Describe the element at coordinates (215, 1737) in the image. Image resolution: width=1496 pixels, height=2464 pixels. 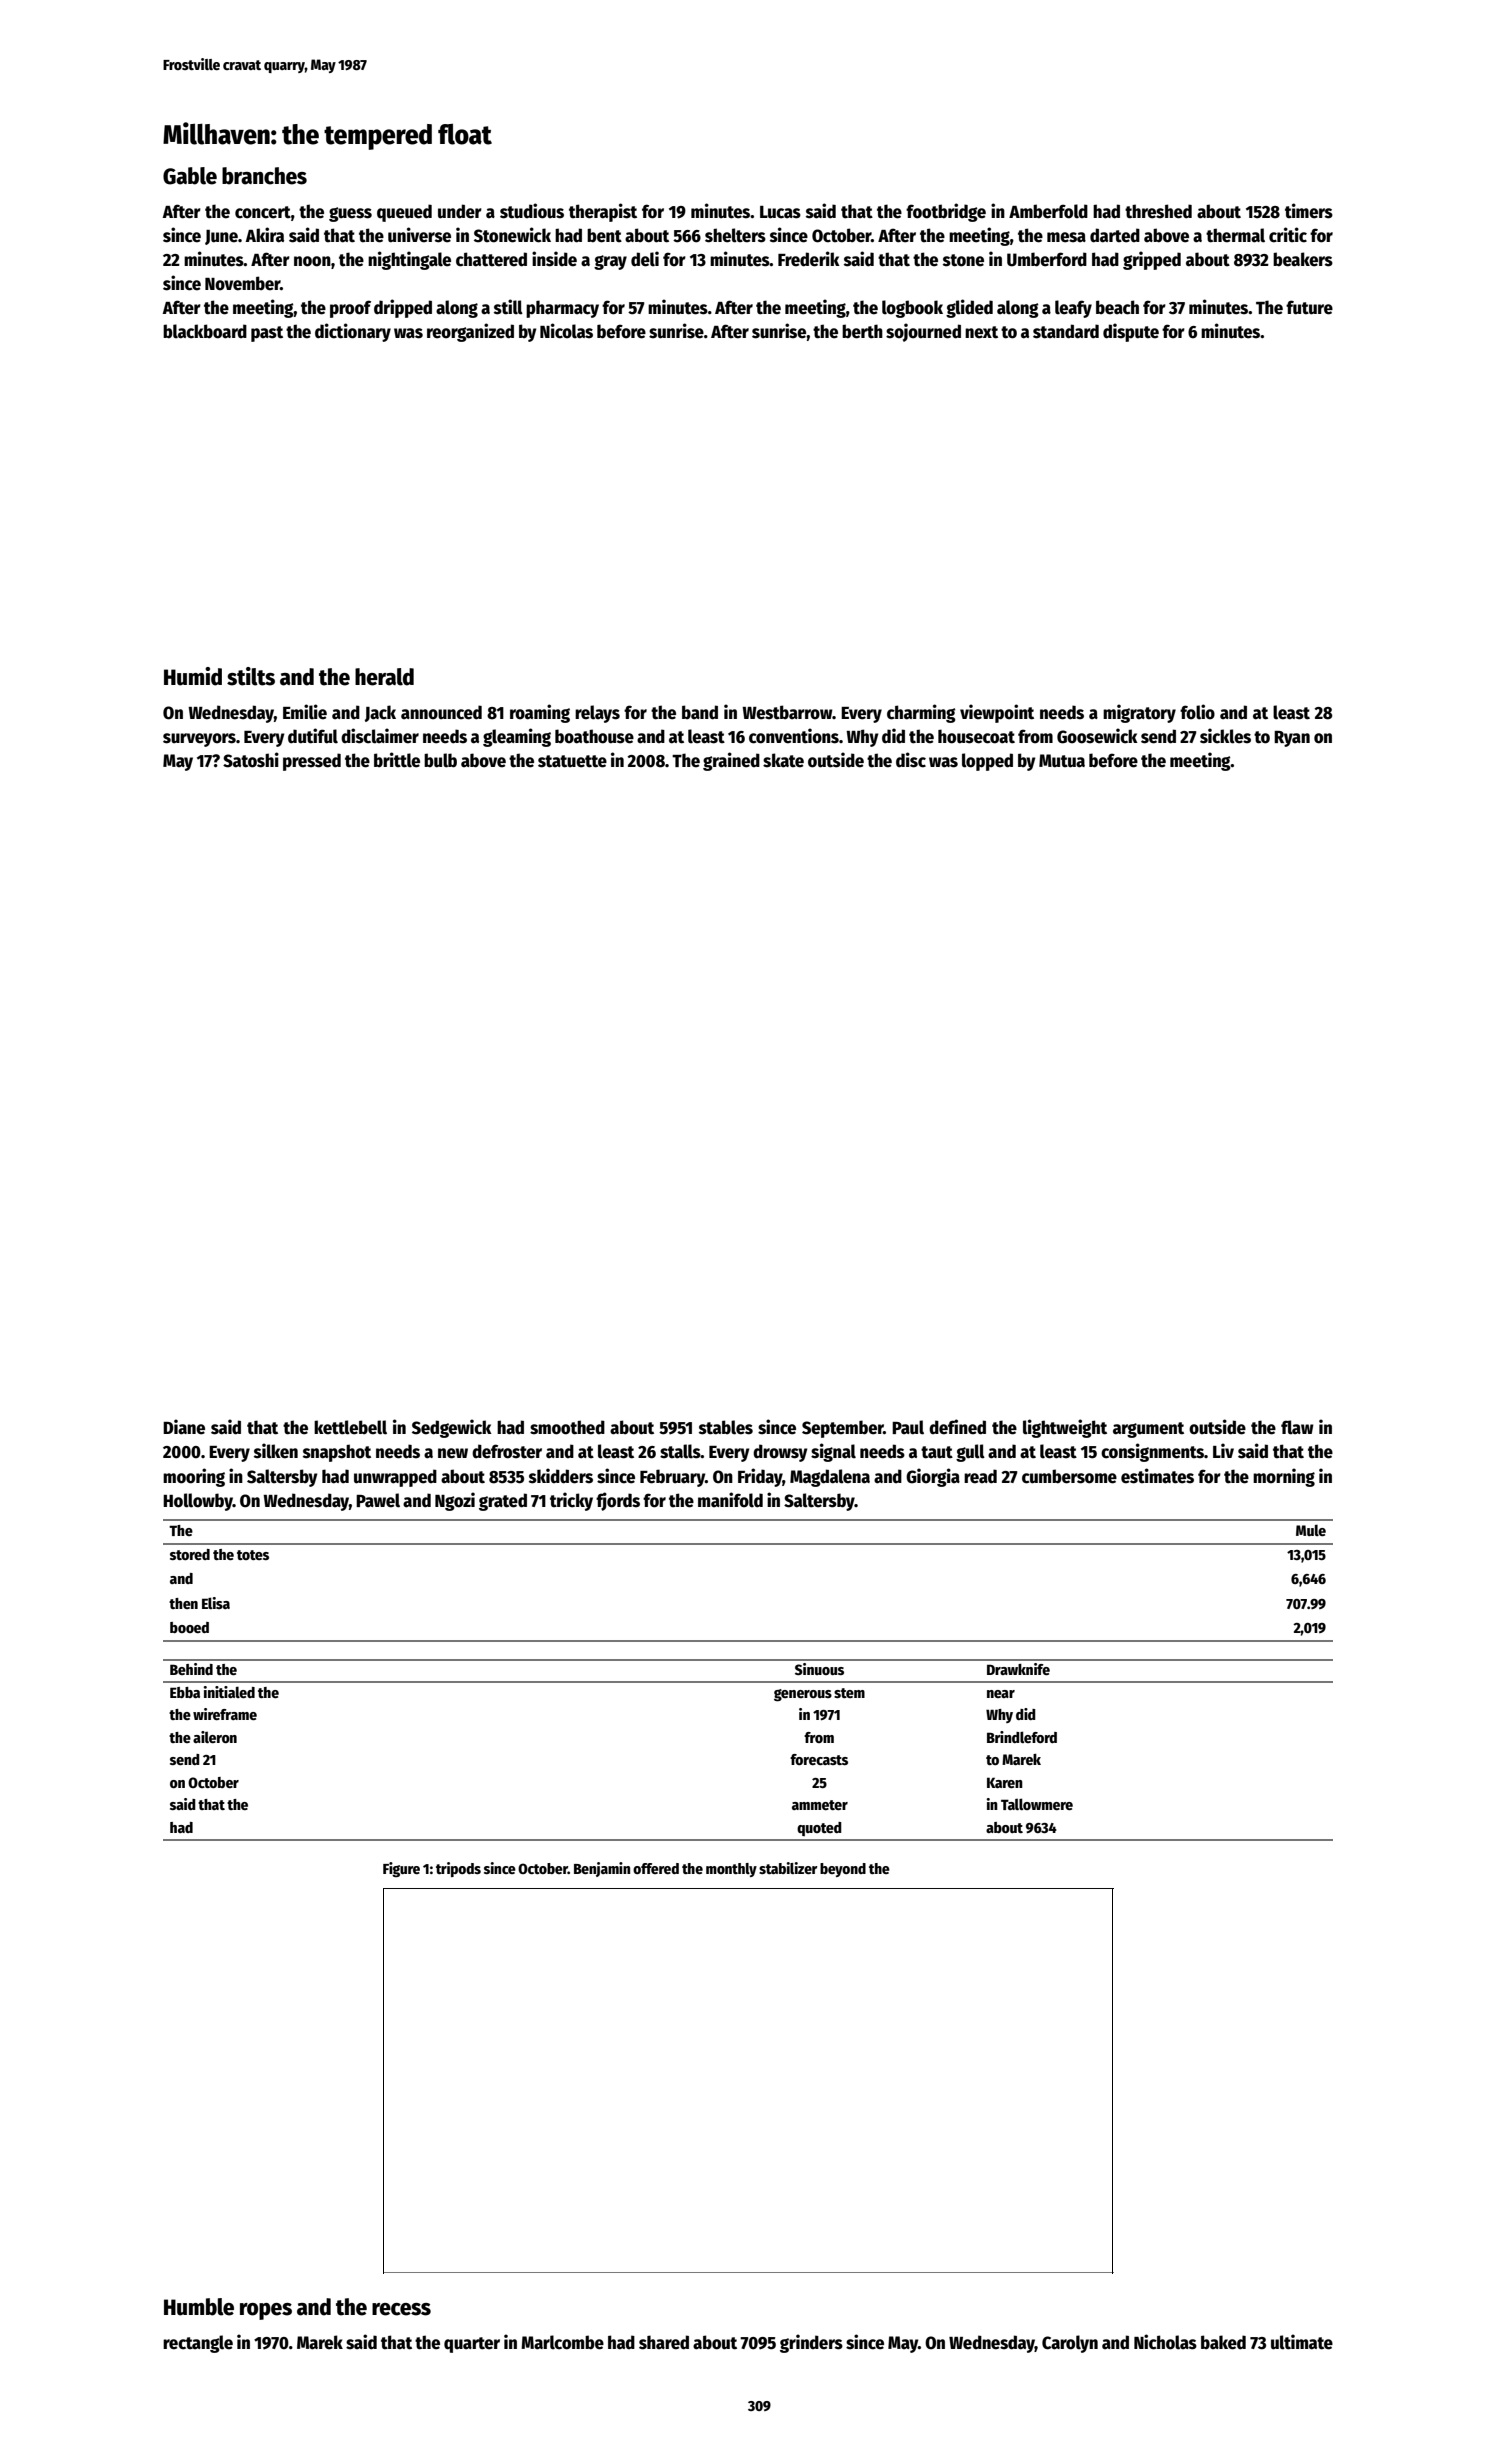
I see `aileron` at that location.
